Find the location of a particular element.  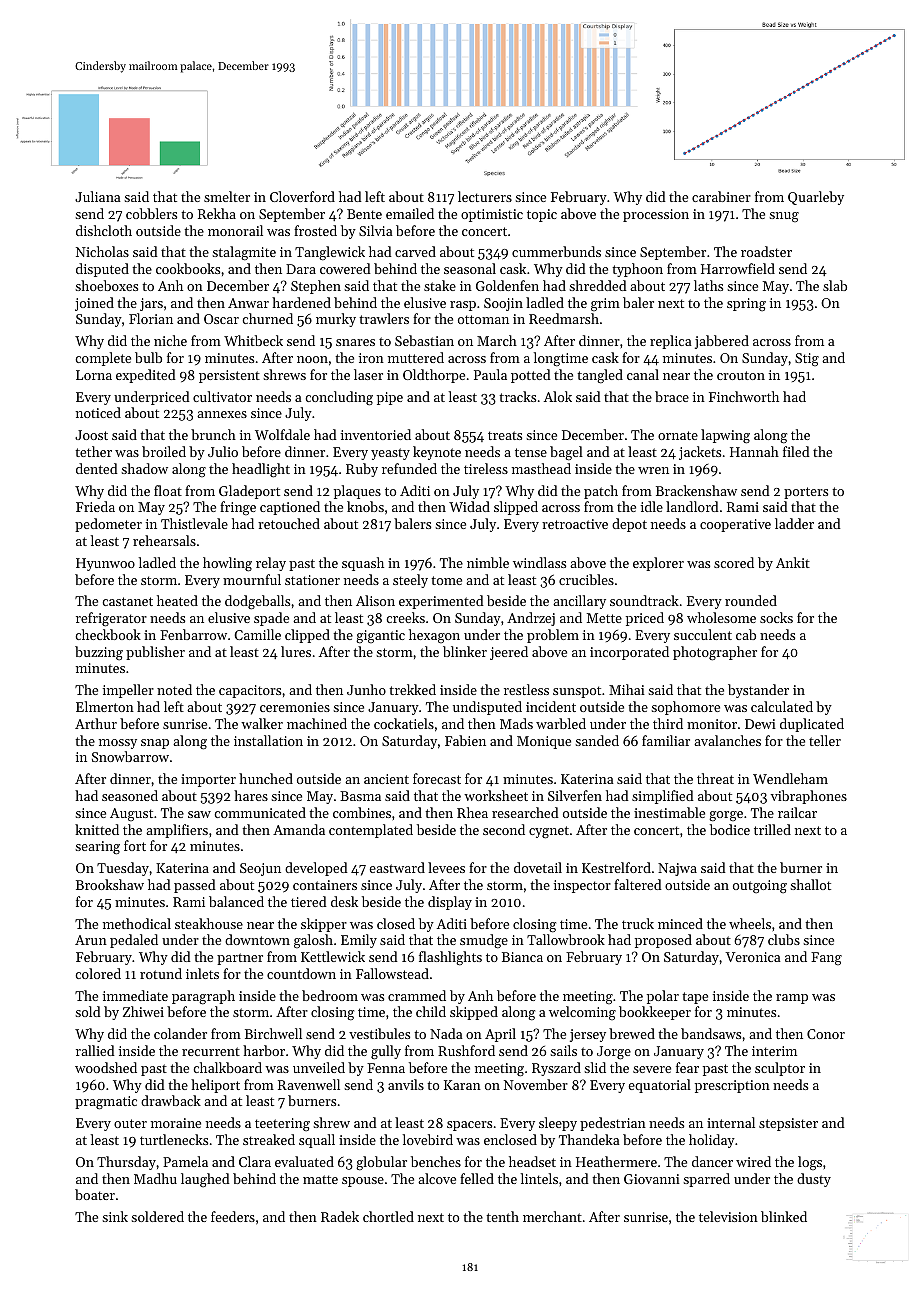

knitted is located at coordinates (97, 829).
